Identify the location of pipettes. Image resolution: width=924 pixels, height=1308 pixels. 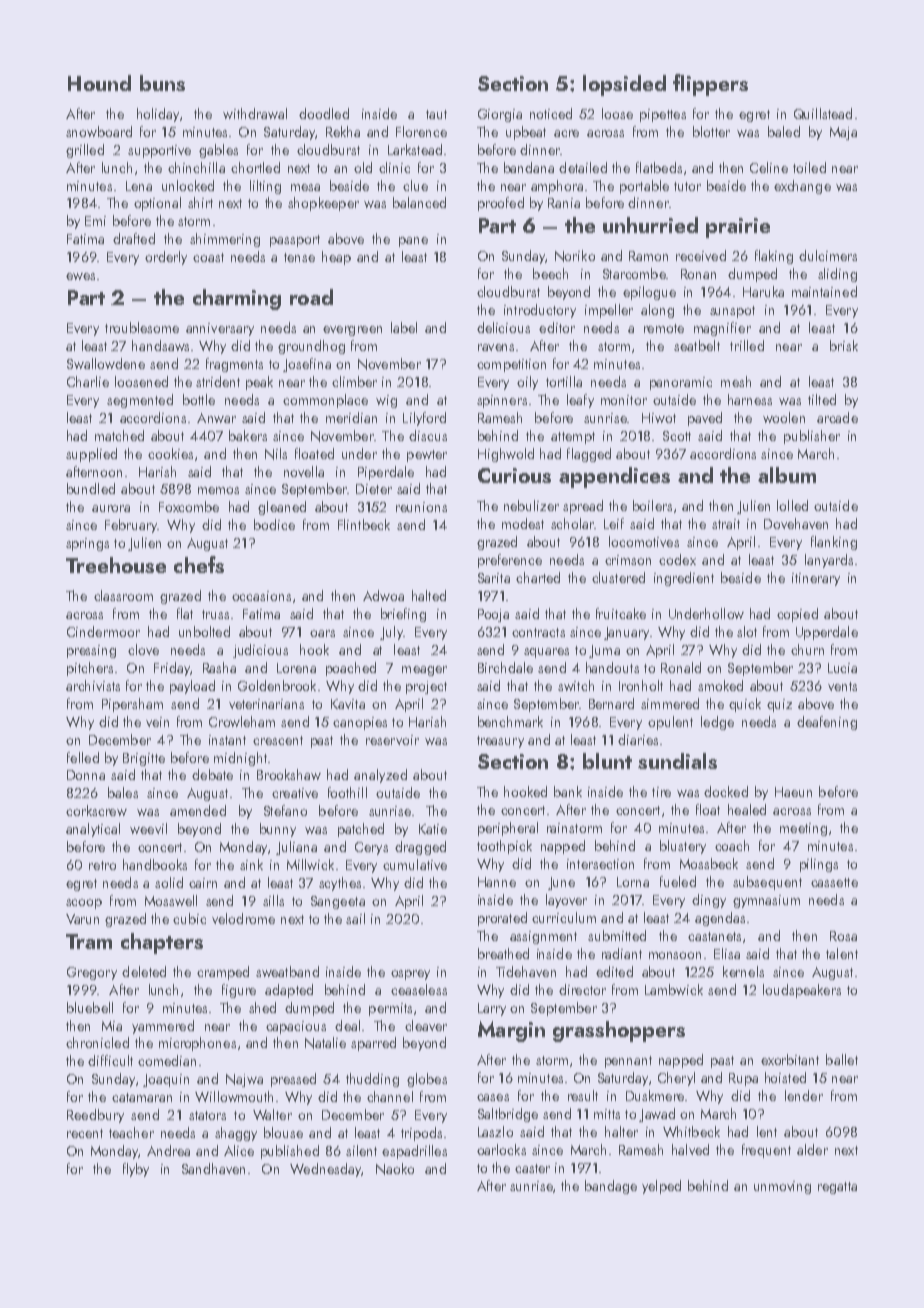
(663, 115).
